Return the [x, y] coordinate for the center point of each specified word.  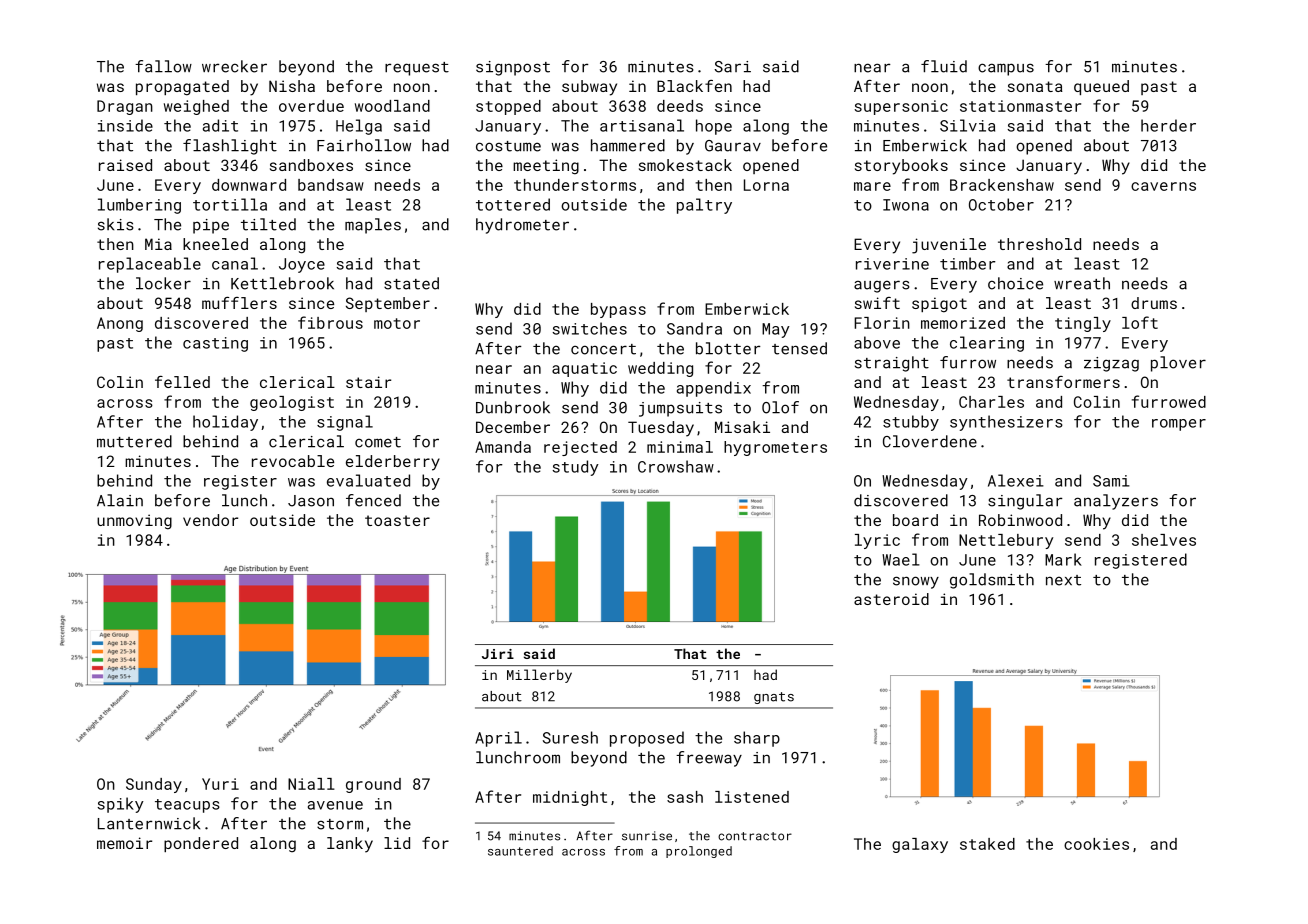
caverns [1163, 186]
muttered [134, 441]
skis [116, 224]
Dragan [125, 107]
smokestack [685, 165]
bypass [618, 310]
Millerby [539, 676]
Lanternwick [149, 823]
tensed [799, 348]
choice [1015, 283]
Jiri [498, 654]
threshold [1039, 244]
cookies [1096, 844]
